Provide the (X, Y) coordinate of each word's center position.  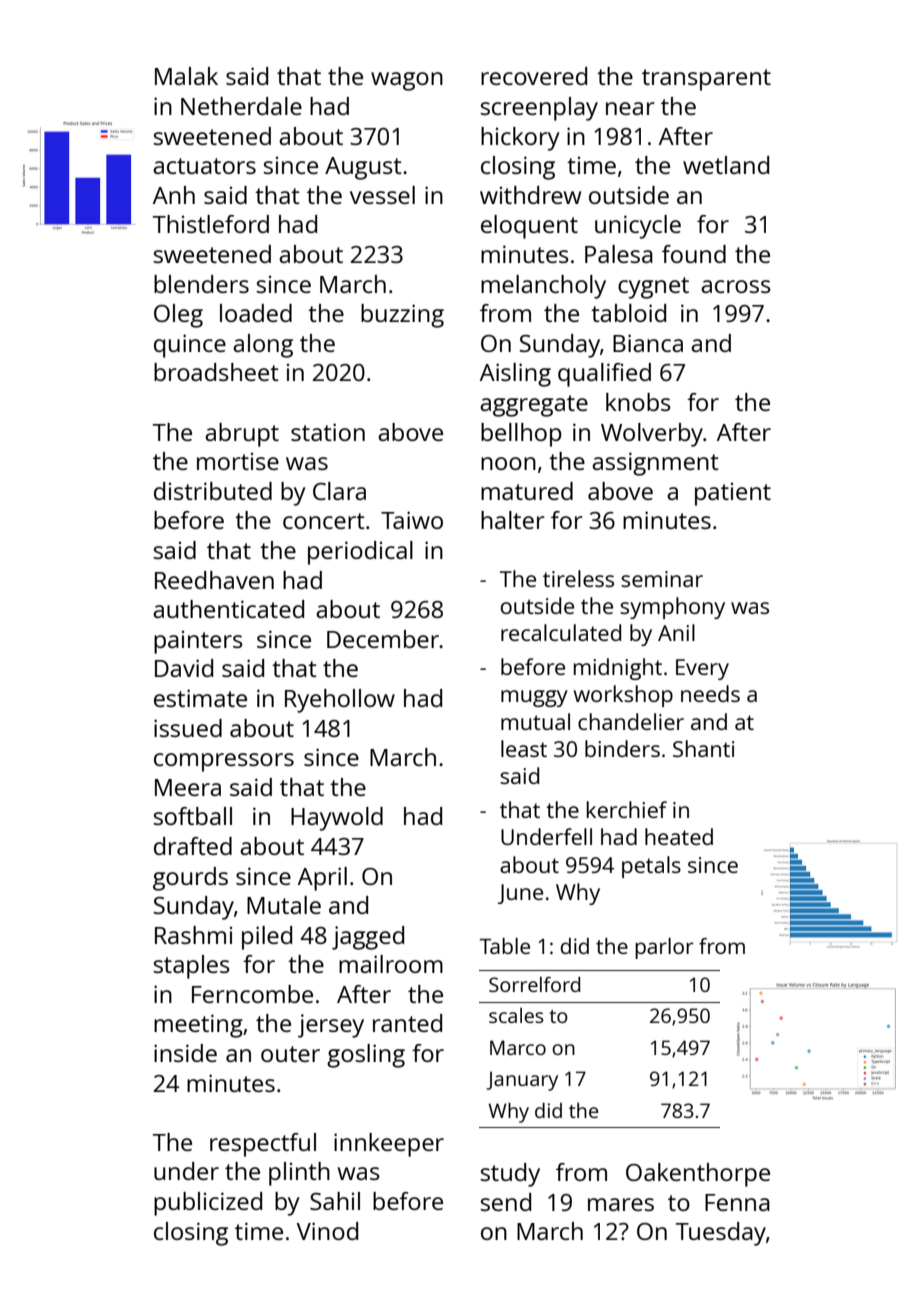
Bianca (648, 343)
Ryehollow (340, 701)
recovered (534, 76)
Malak (186, 76)
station (328, 432)
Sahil (335, 1201)
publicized (208, 1204)
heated (679, 836)
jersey (331, 1026)
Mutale (284, 905)
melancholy (543, 287)
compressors (224, 762)
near (630, 108)
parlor (664, 948)
